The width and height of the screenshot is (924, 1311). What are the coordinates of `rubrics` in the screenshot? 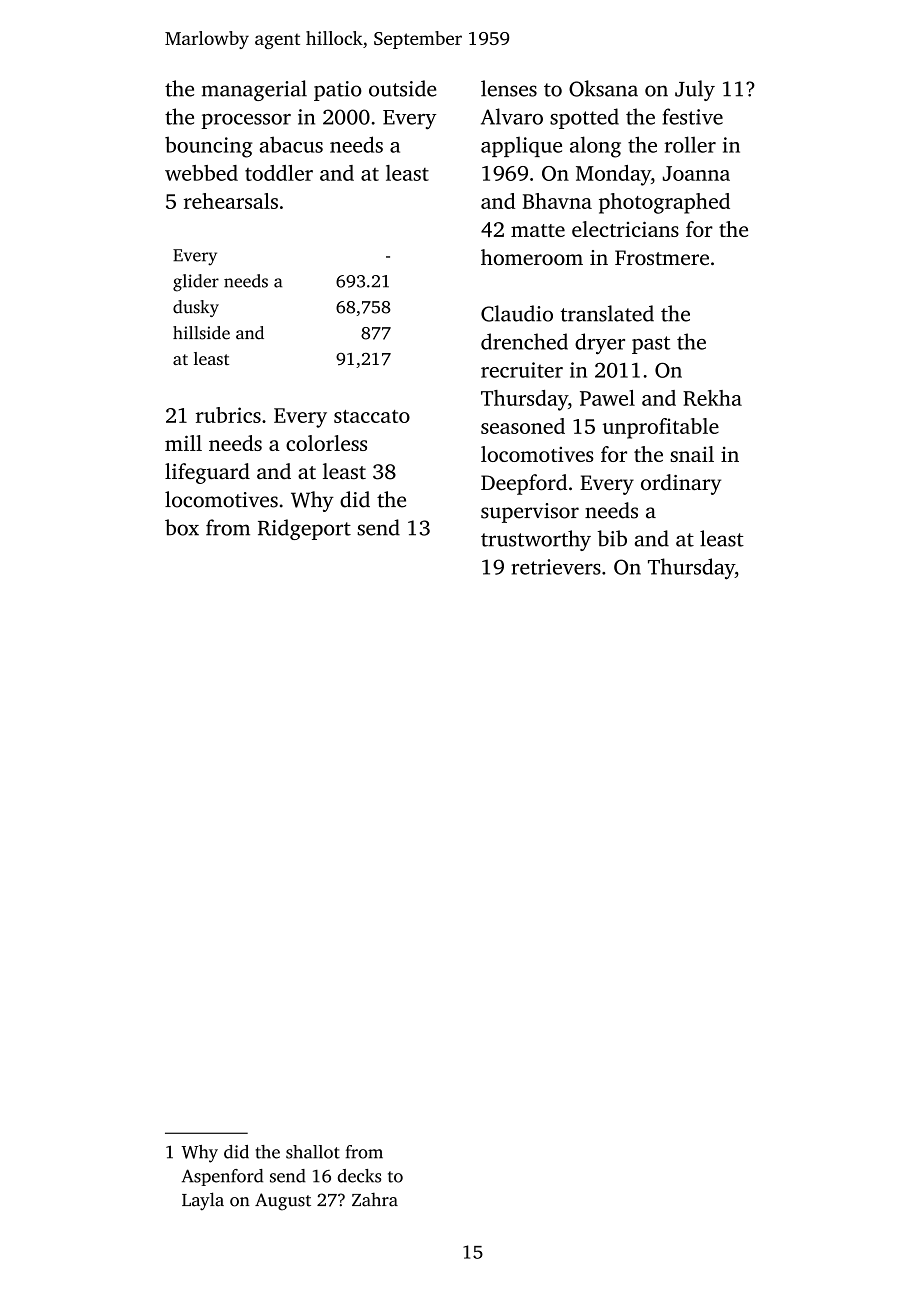 It's located at (228, 415).
